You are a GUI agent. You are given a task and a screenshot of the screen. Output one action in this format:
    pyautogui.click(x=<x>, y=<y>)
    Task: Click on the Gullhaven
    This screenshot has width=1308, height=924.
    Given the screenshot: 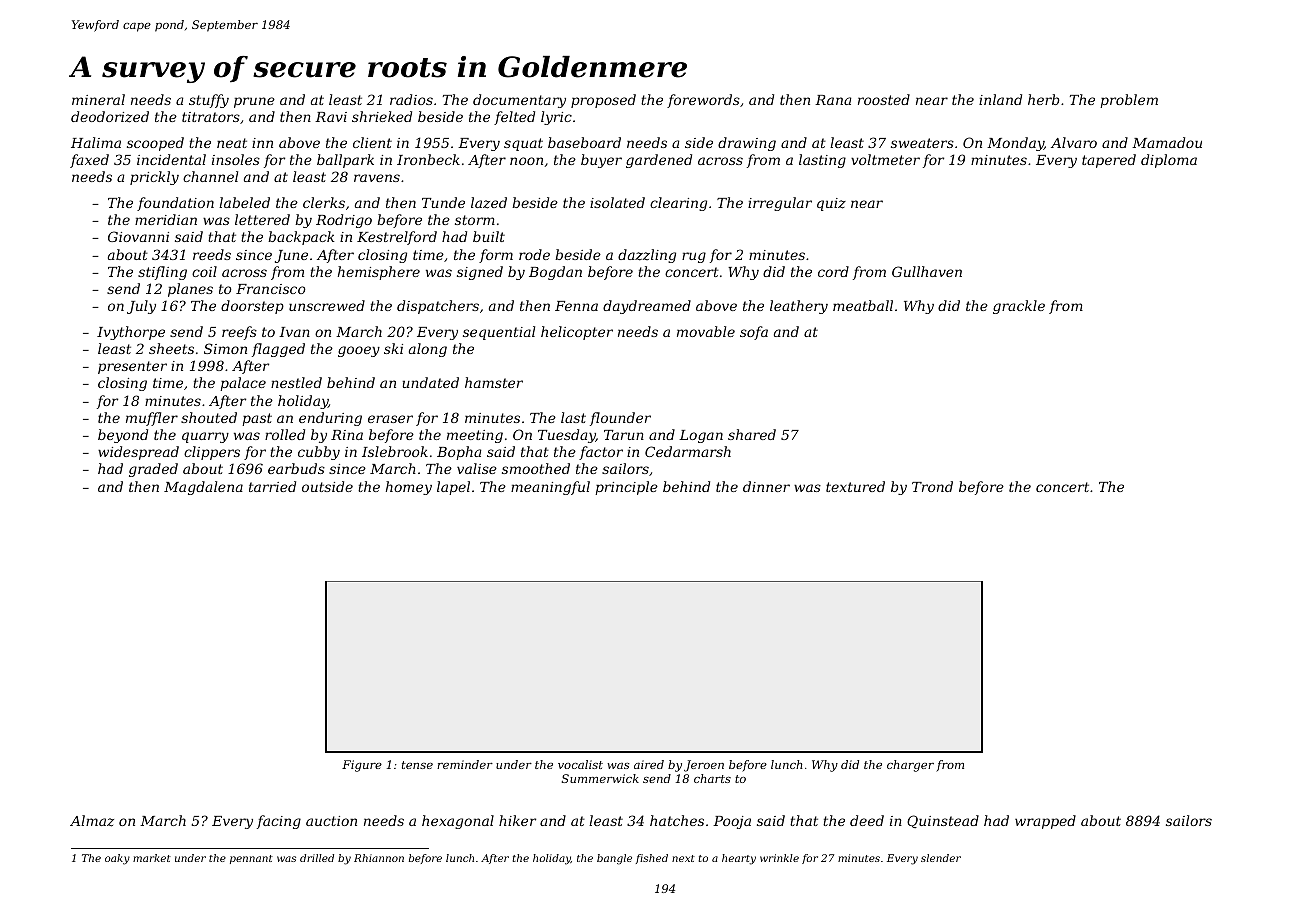 What is the action you would take?
    pyautogui.click(x=927, y=271)
